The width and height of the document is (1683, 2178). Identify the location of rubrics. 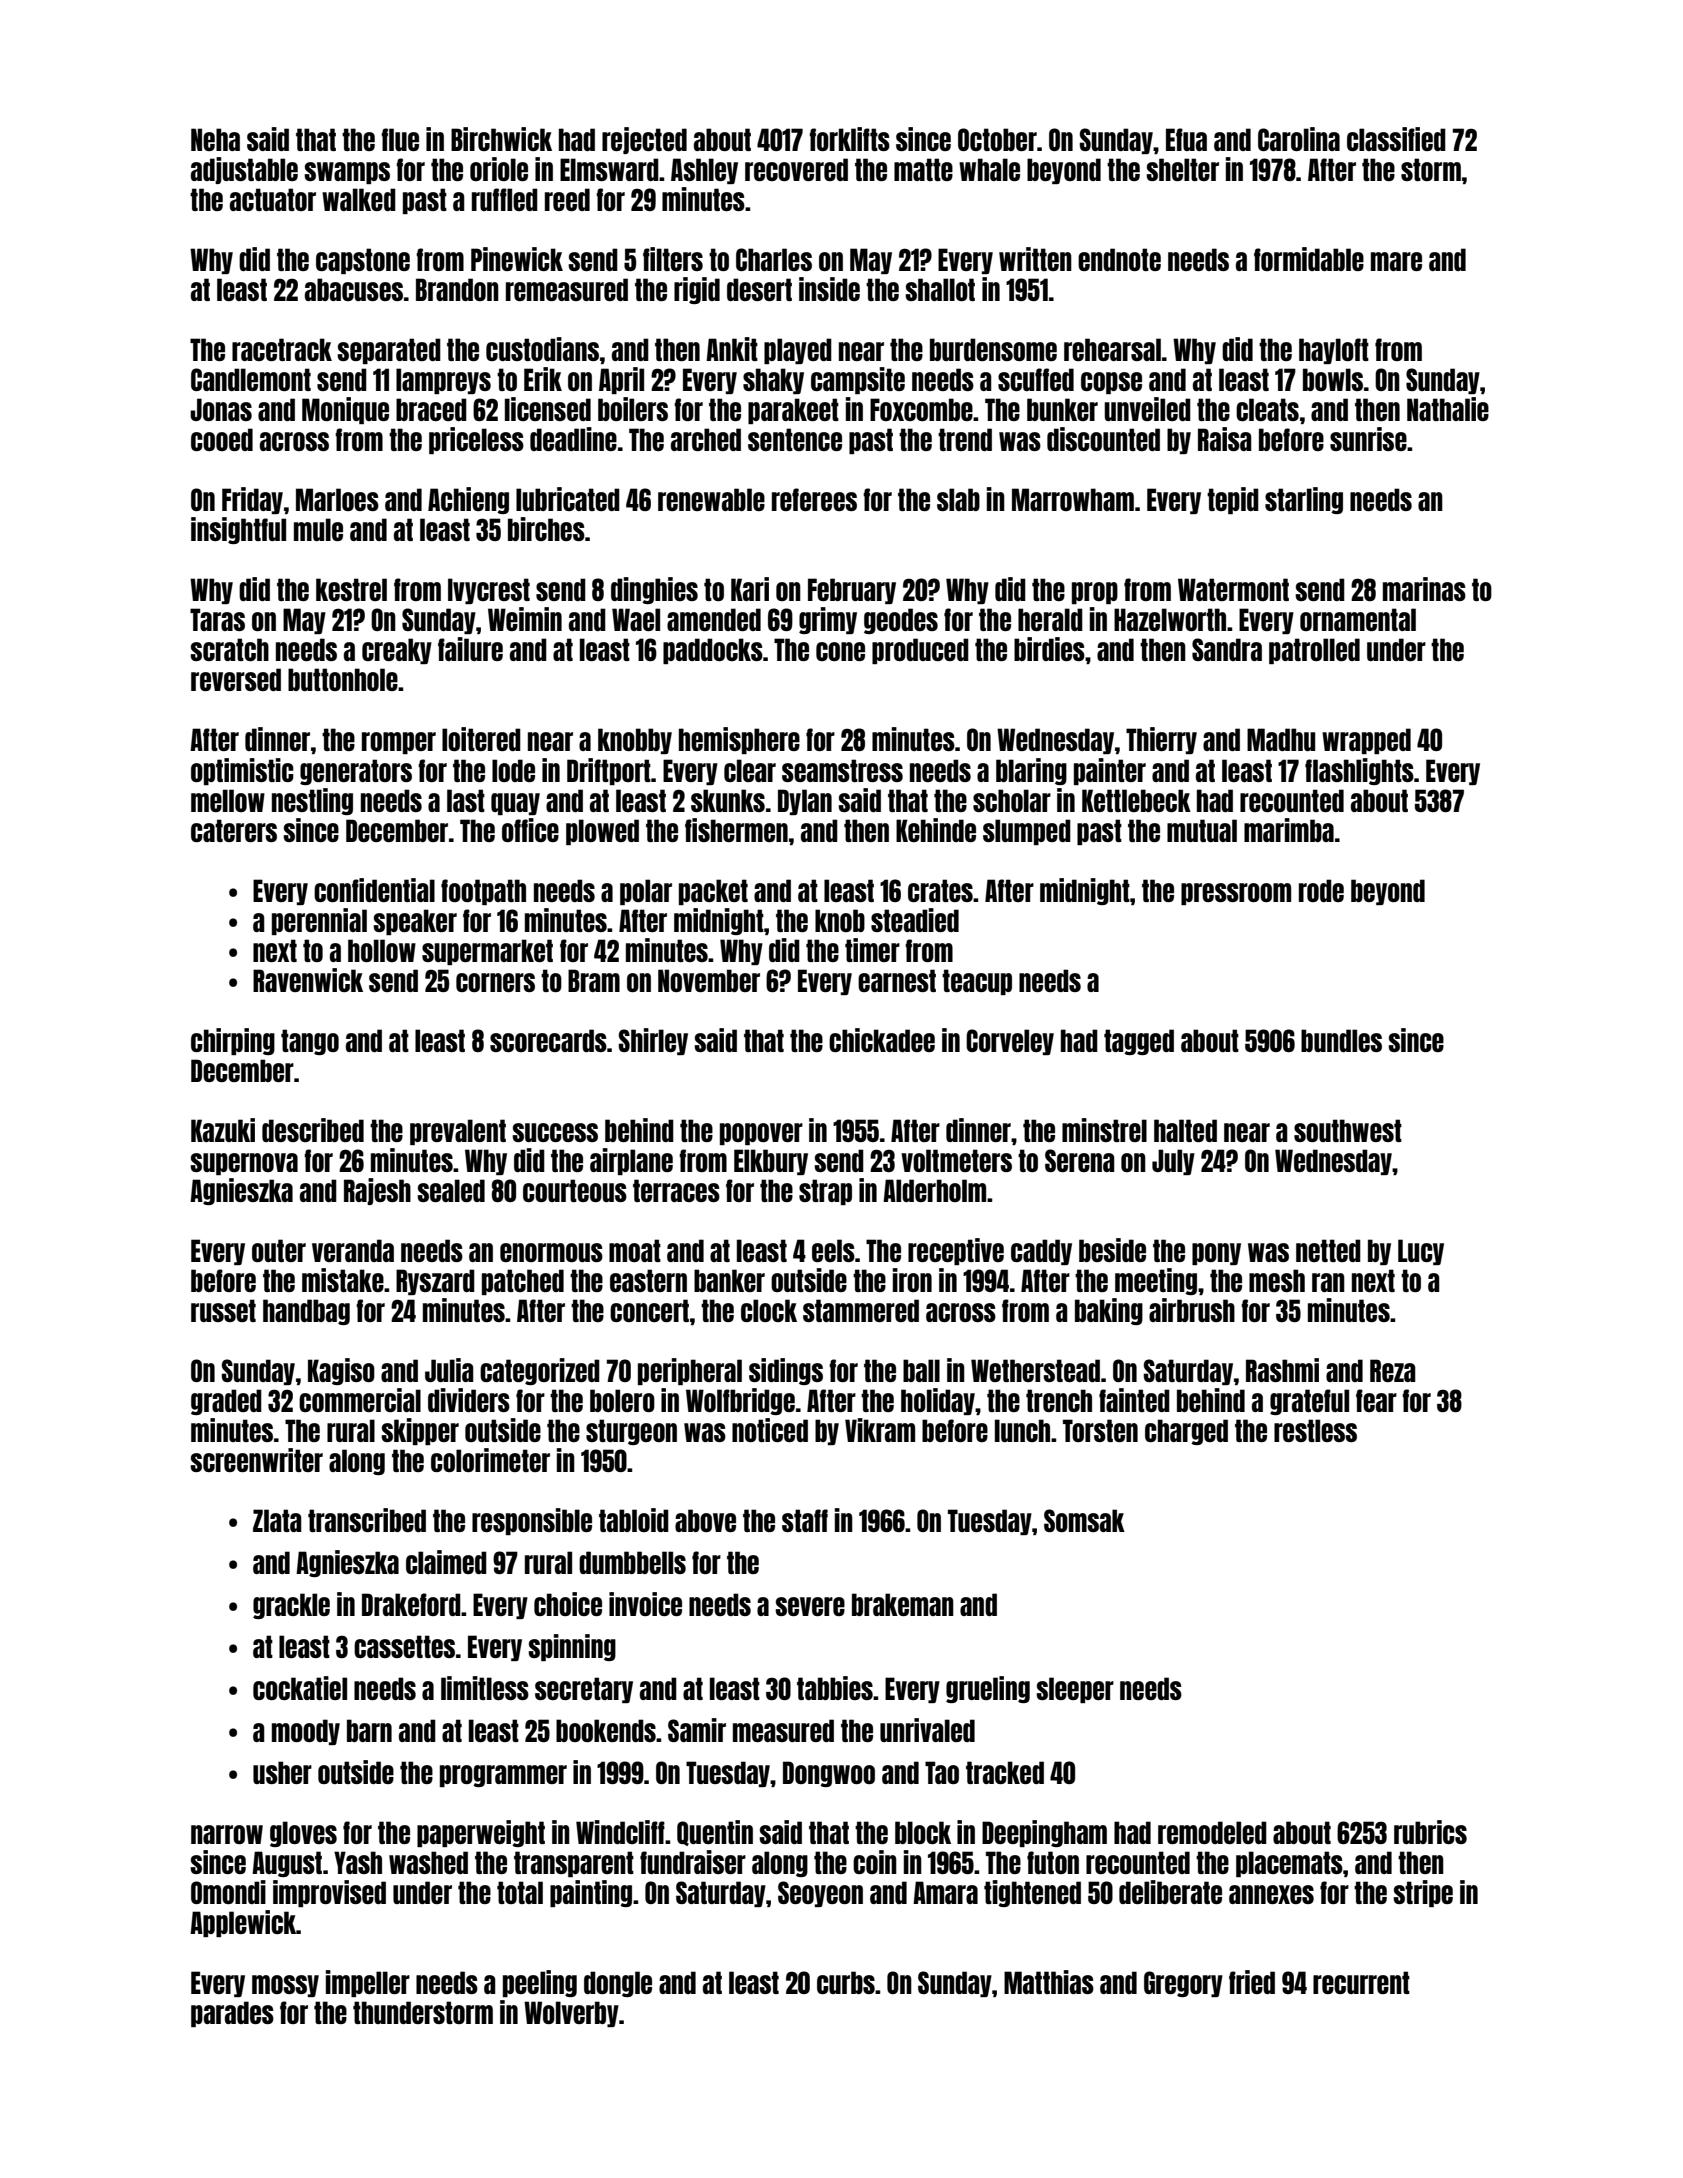
(1430, 1832).
